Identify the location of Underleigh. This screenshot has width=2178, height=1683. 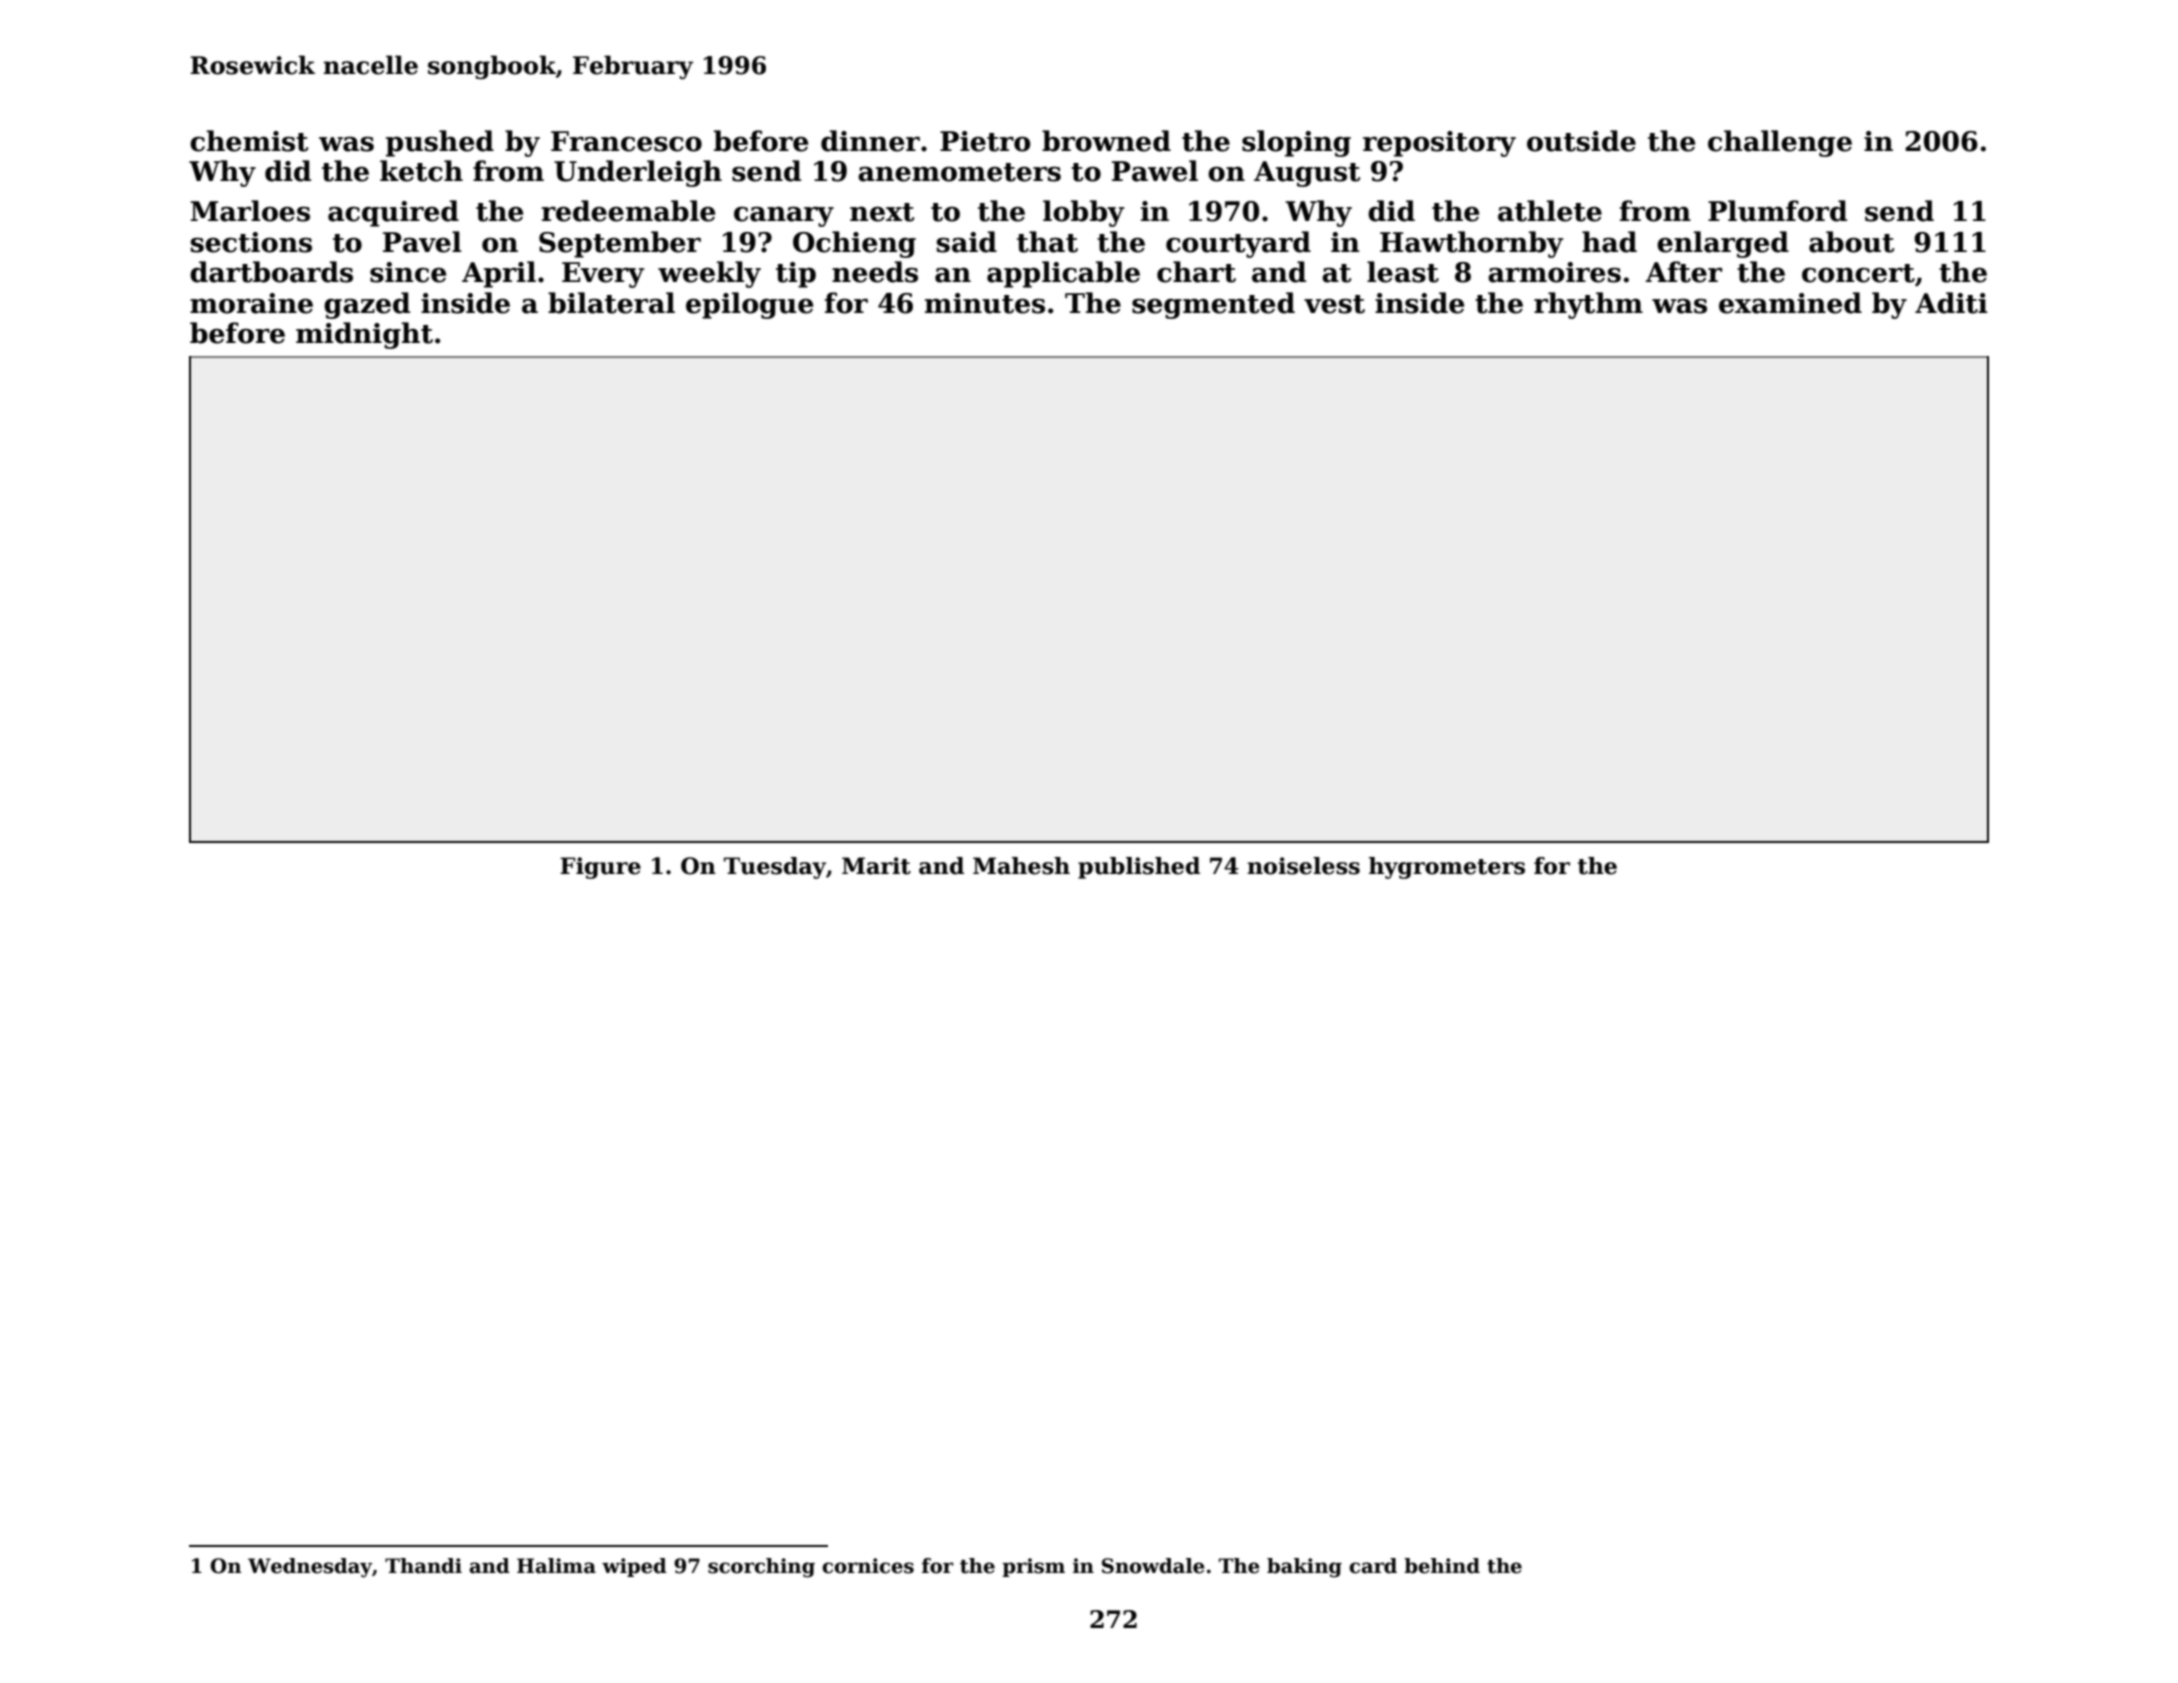
(638, 173).
